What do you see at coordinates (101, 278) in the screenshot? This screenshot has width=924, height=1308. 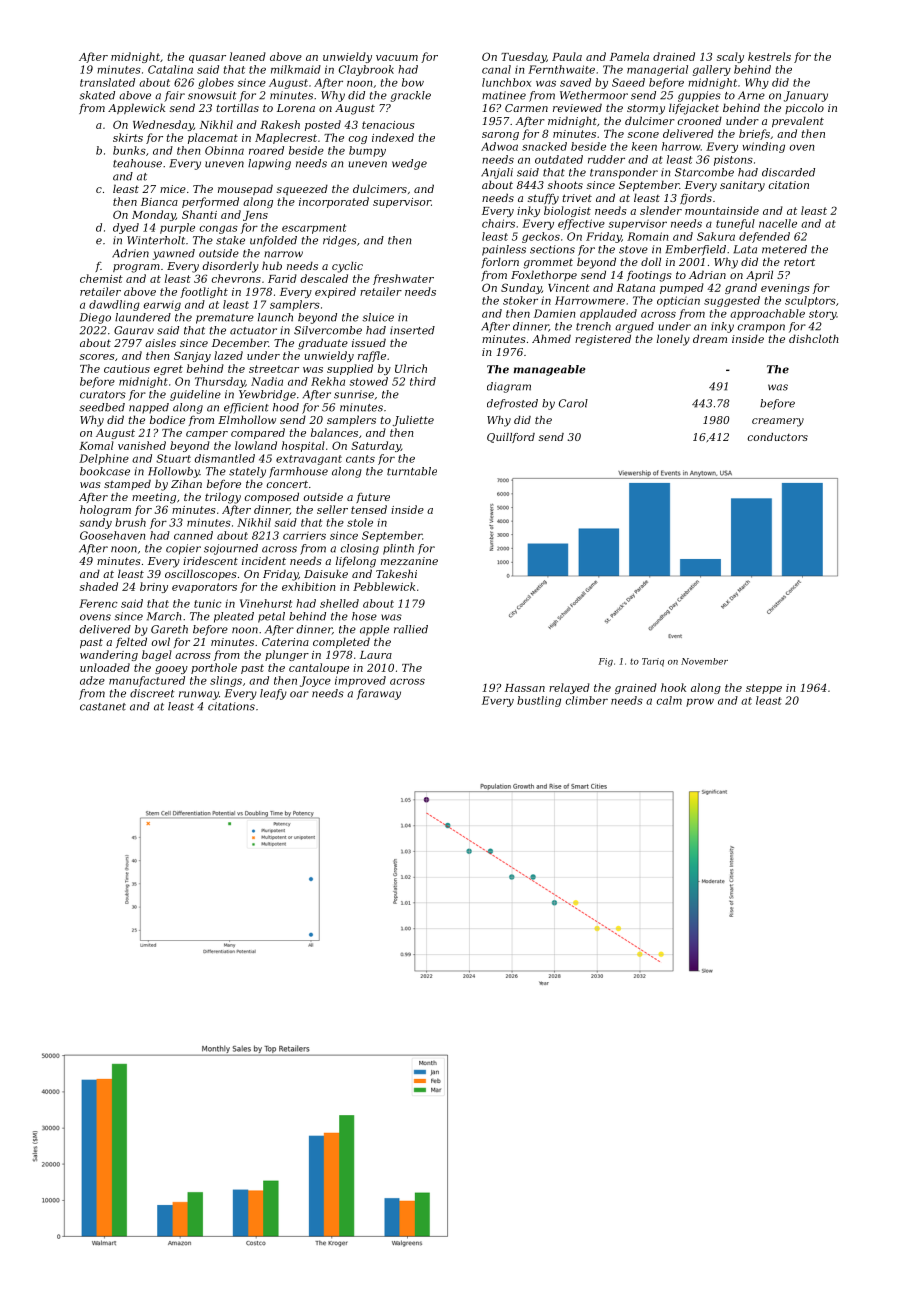 I see `chemist` at bounding box center [101, 278].
